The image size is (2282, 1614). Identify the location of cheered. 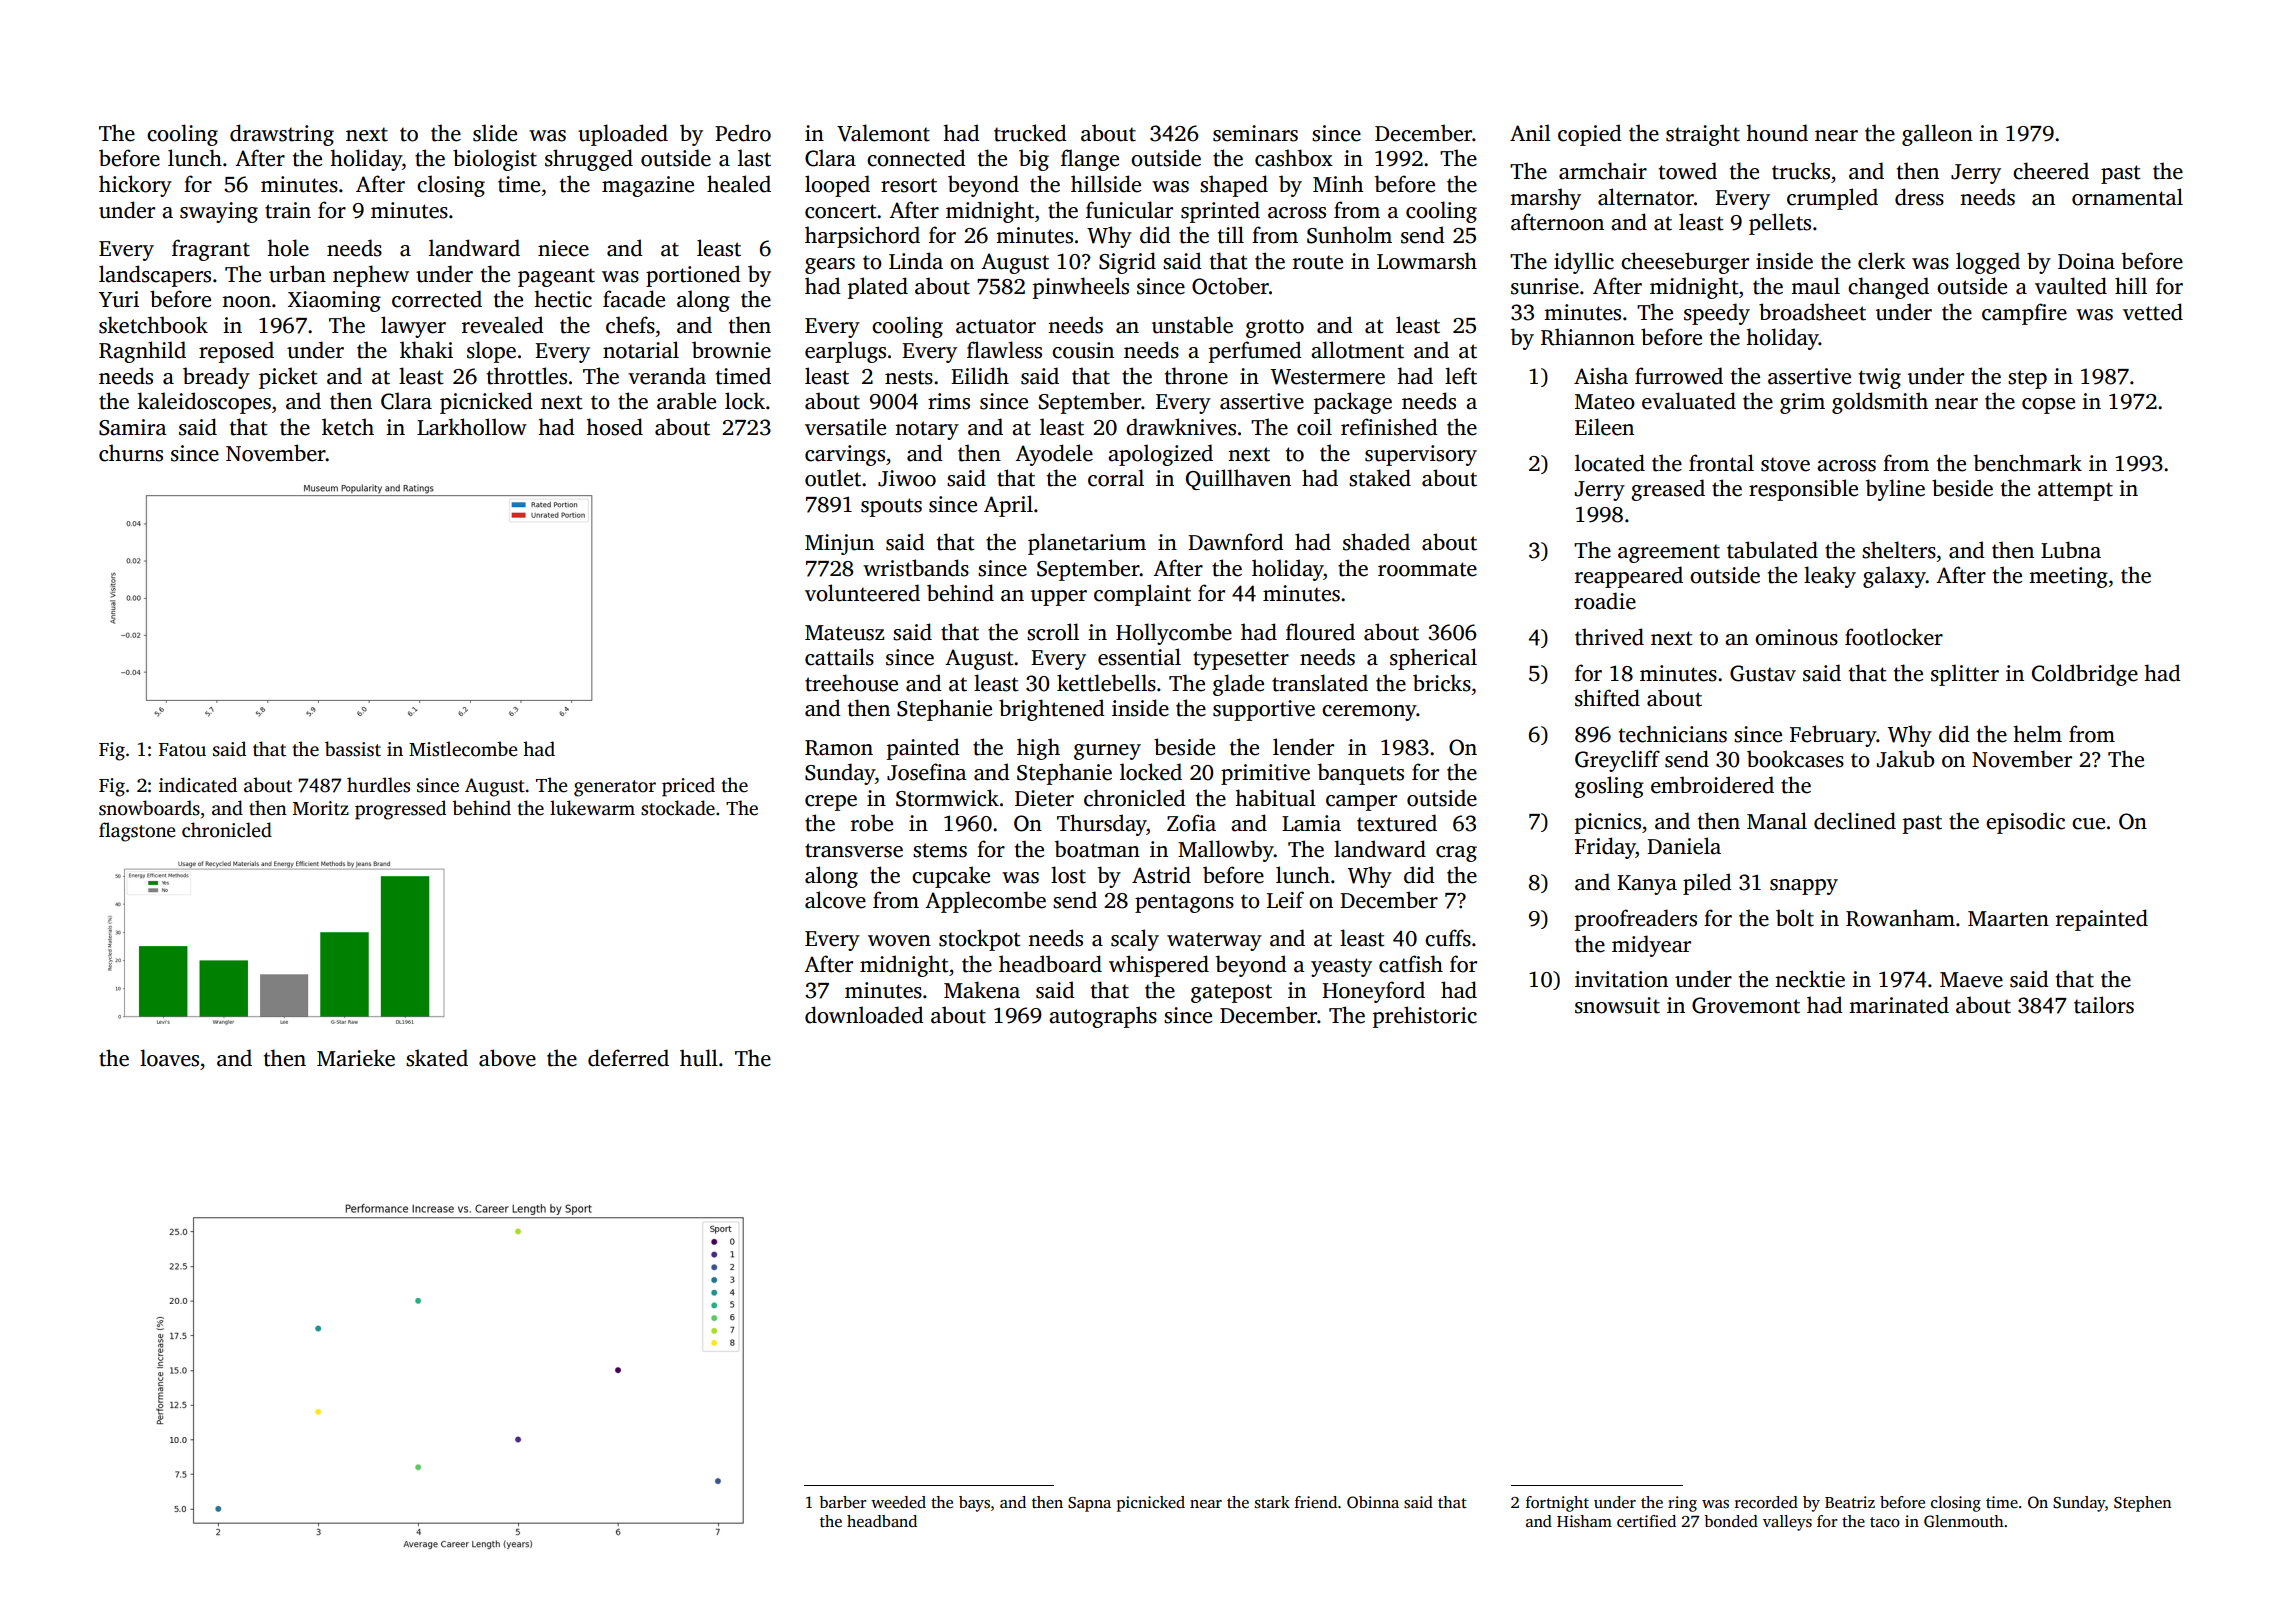
(2051, 171).
